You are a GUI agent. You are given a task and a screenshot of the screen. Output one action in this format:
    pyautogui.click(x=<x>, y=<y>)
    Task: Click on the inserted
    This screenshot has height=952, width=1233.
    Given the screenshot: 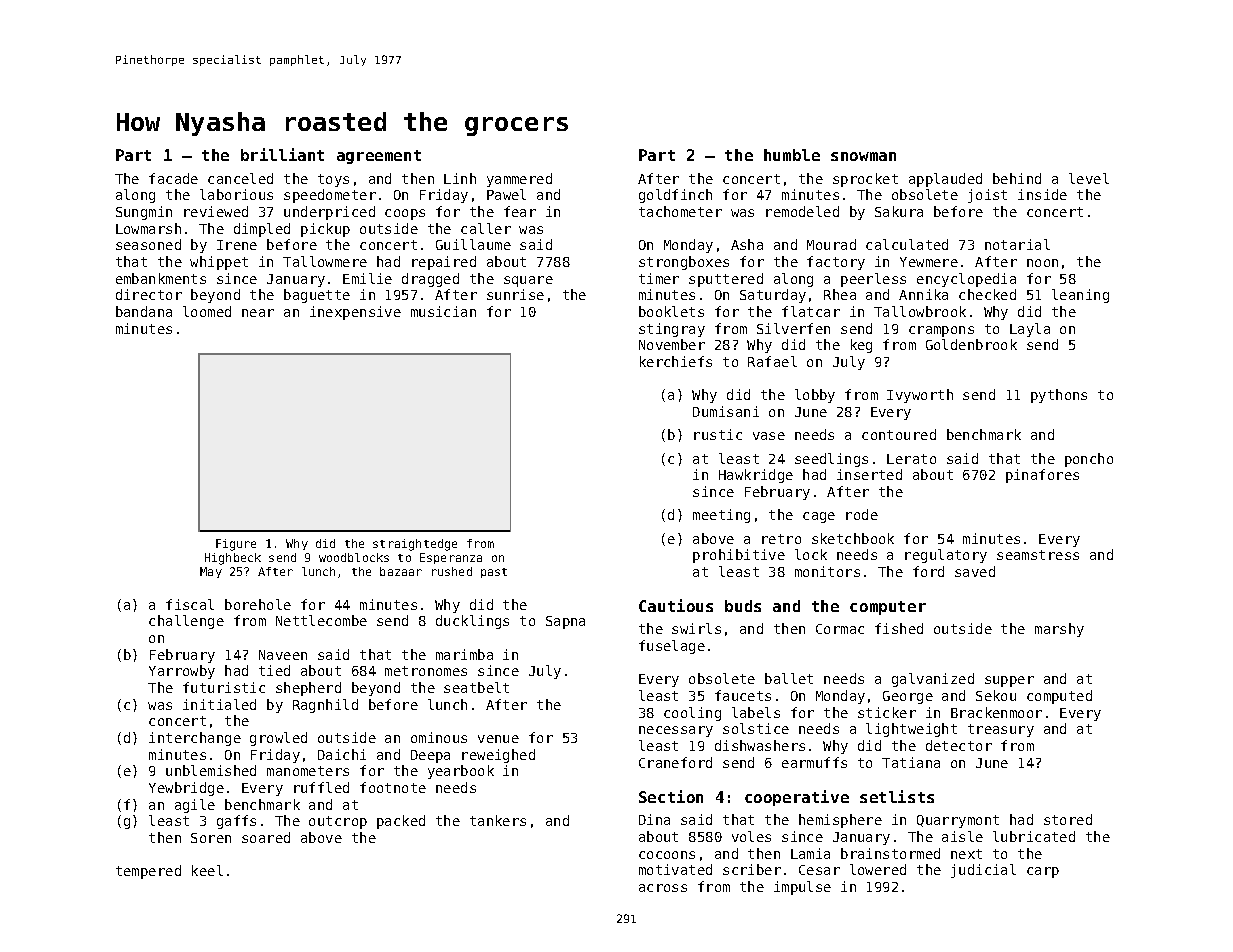 What is the action you would take?
    pyautogui.click(x=869, y=474)
